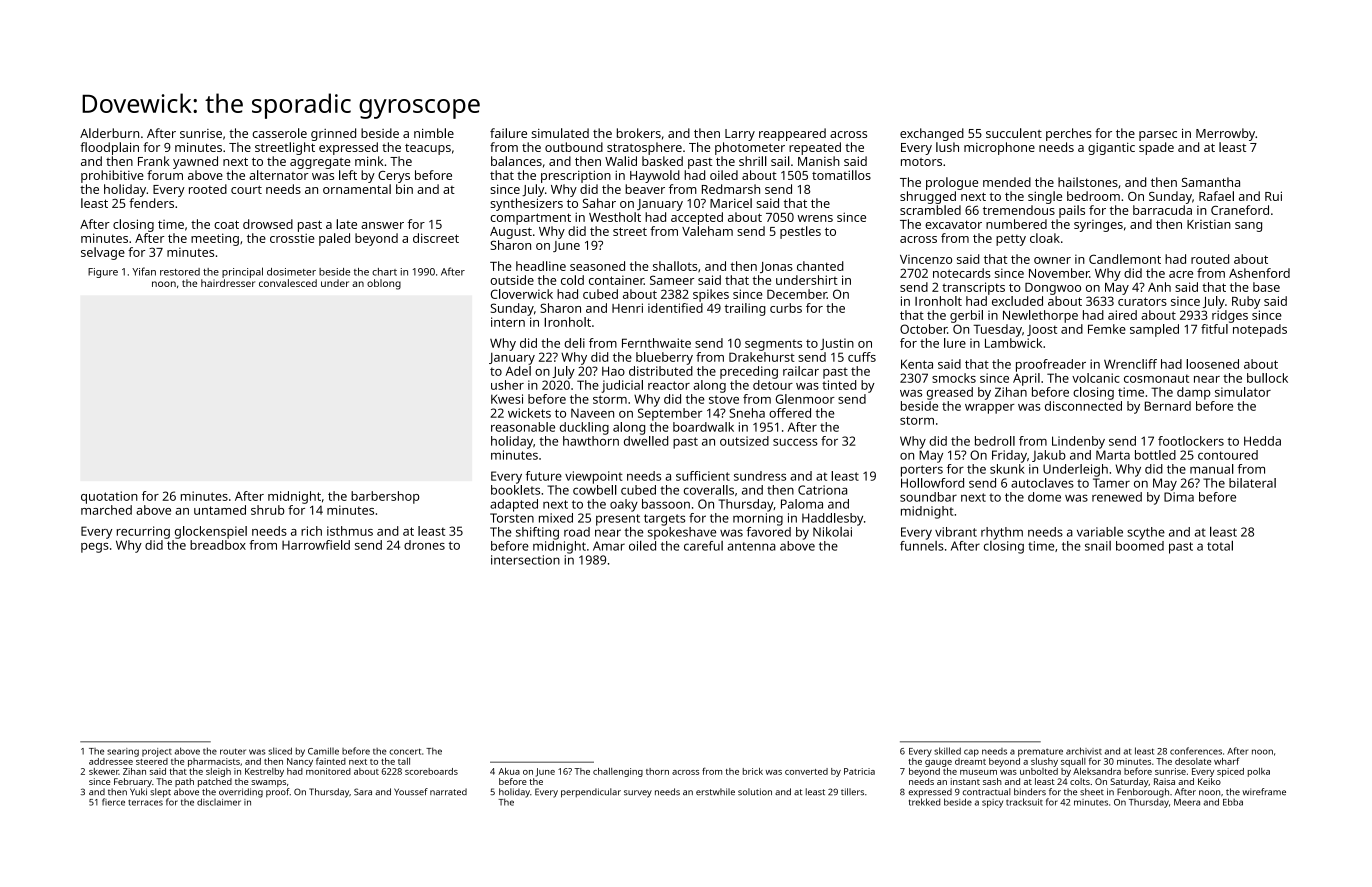 The image size is (1372, 887). What do you see at coordinates (639, 133) in the screenshot?
I see `brokers` at bounding box center [639, 133].
